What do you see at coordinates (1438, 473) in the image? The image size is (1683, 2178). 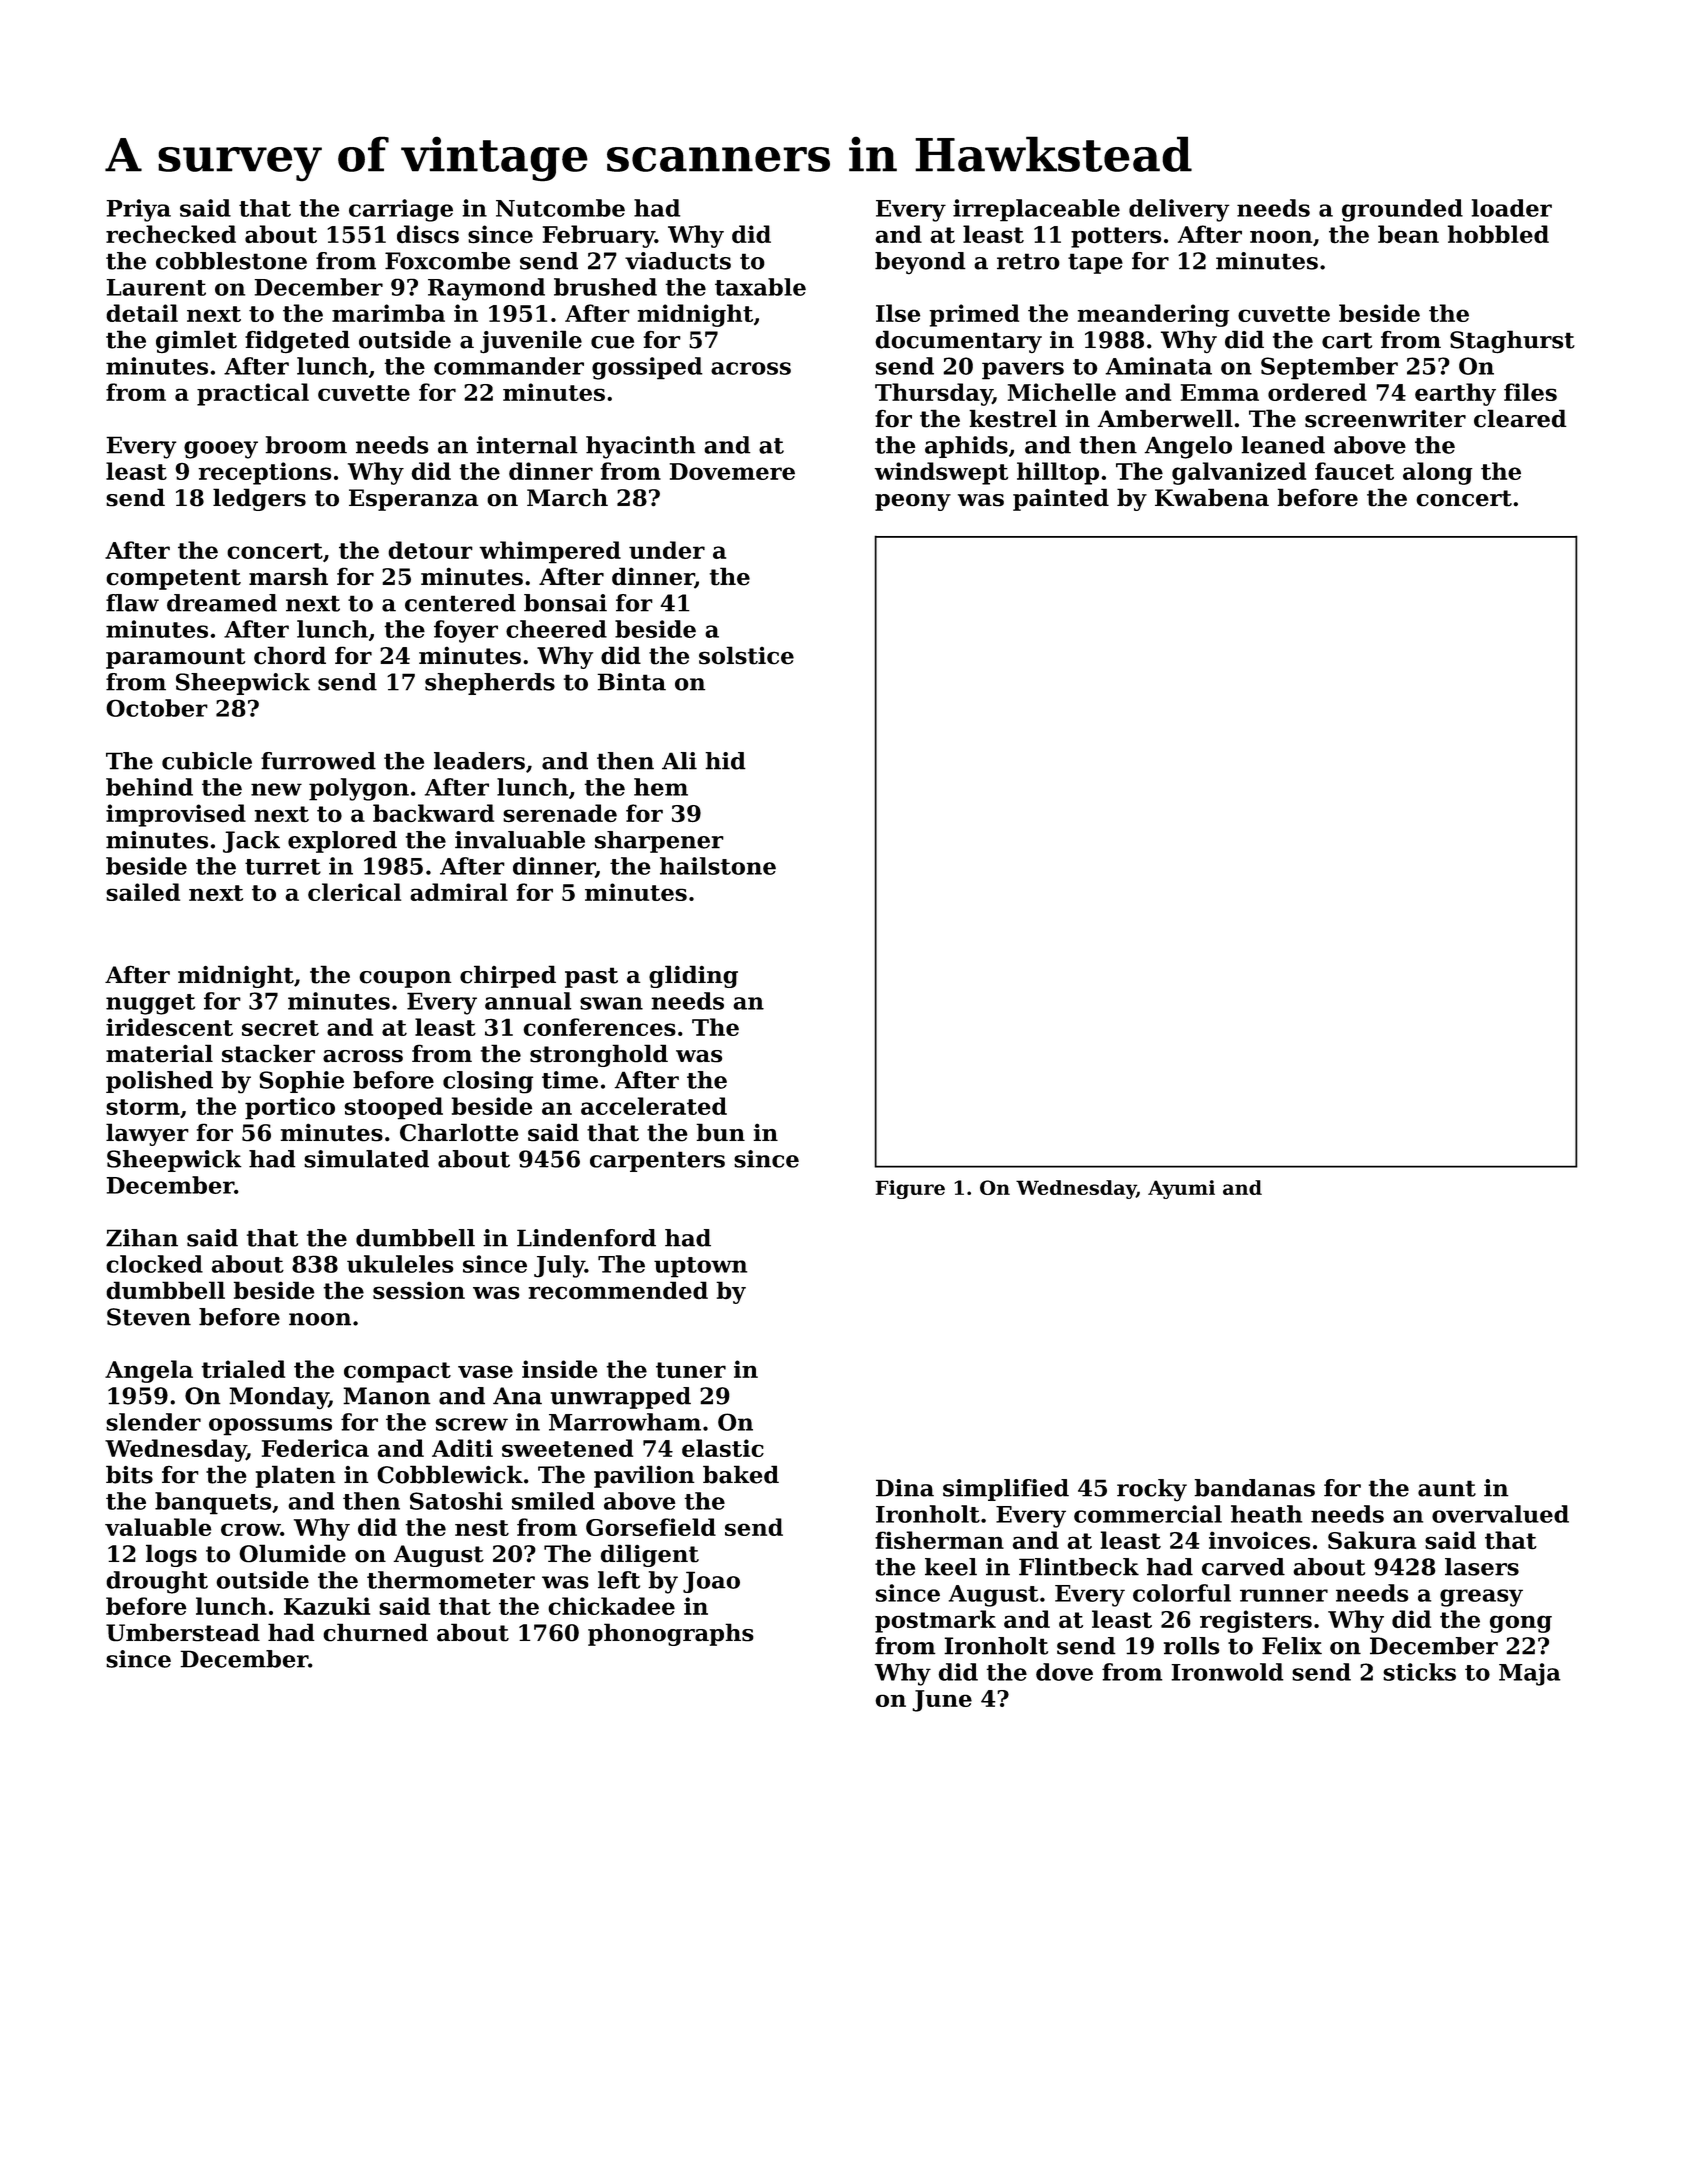 I see `along` at bounding box center [1438, 473].
